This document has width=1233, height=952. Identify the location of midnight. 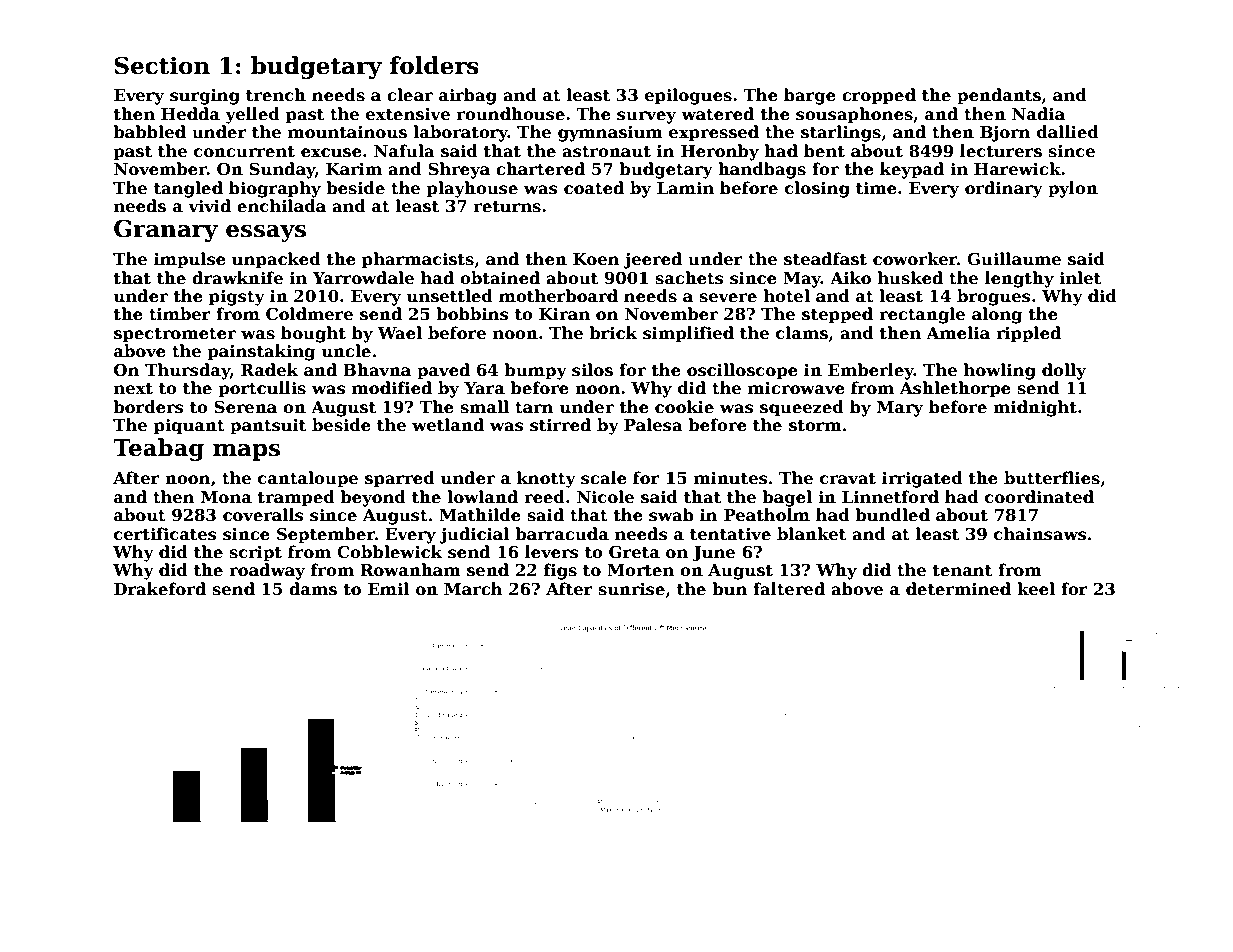
(1035, 408).
